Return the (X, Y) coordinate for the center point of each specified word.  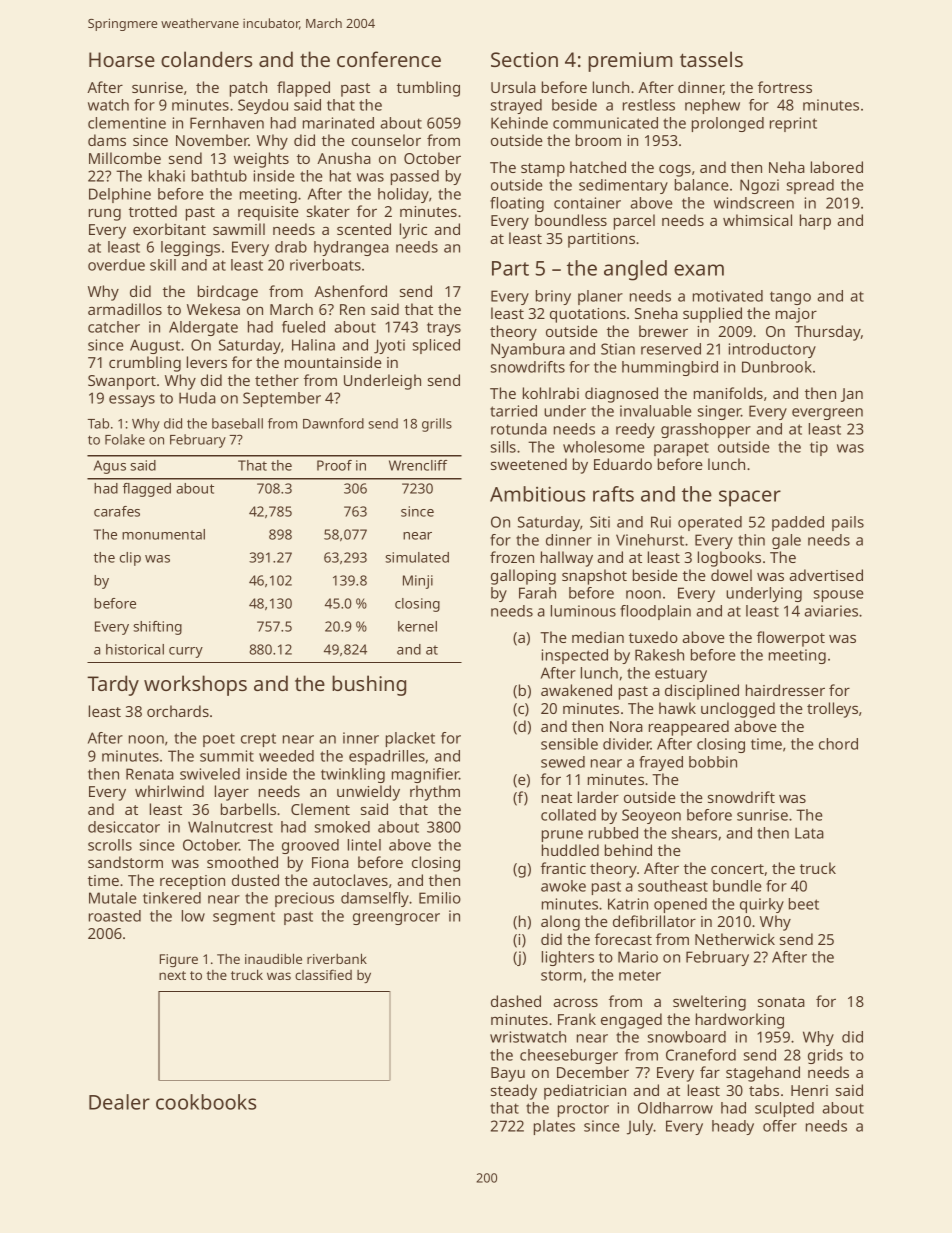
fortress (785, 87)
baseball (237, 423)
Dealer (119, 1102)
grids (825, 1056)
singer (719, 412)
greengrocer (396, 919)
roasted (115, 916)
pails (848, 523)
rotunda (519, 429)
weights (261, 160)
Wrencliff (418, 465)
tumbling (428, 89)
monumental (163, 534)
